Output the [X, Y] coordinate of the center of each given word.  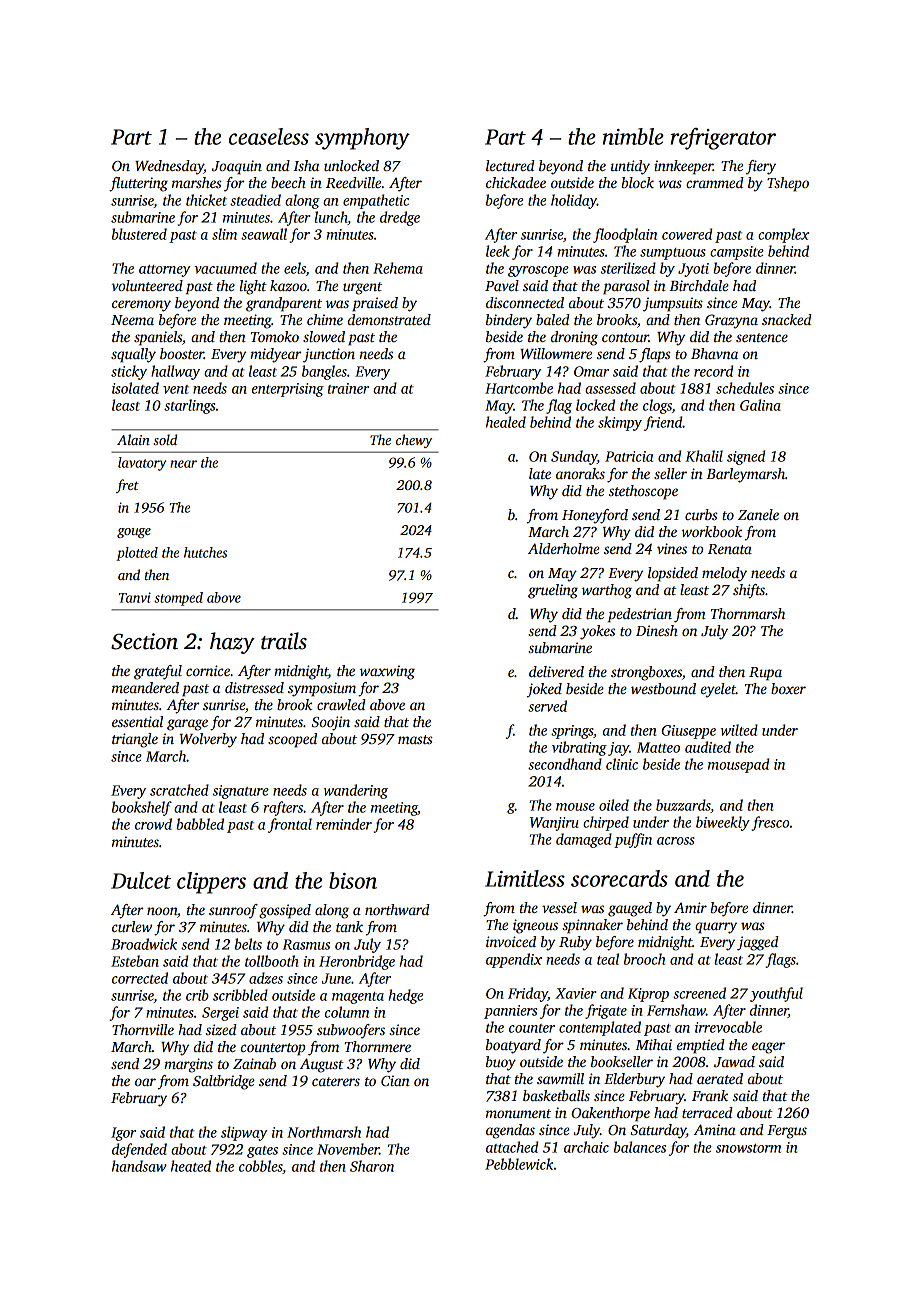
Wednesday [169, 167]
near [183, 464]
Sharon [372, 1166]
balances [640, 1147]
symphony [362, 139]
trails [284, 641]
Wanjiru [554, 824]
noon [162, 911]
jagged [758, 943]
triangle [135, 740]
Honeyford [595, 516]
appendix [514, 960]
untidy [630, 167]
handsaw [139, 1166]
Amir [690, 907]
